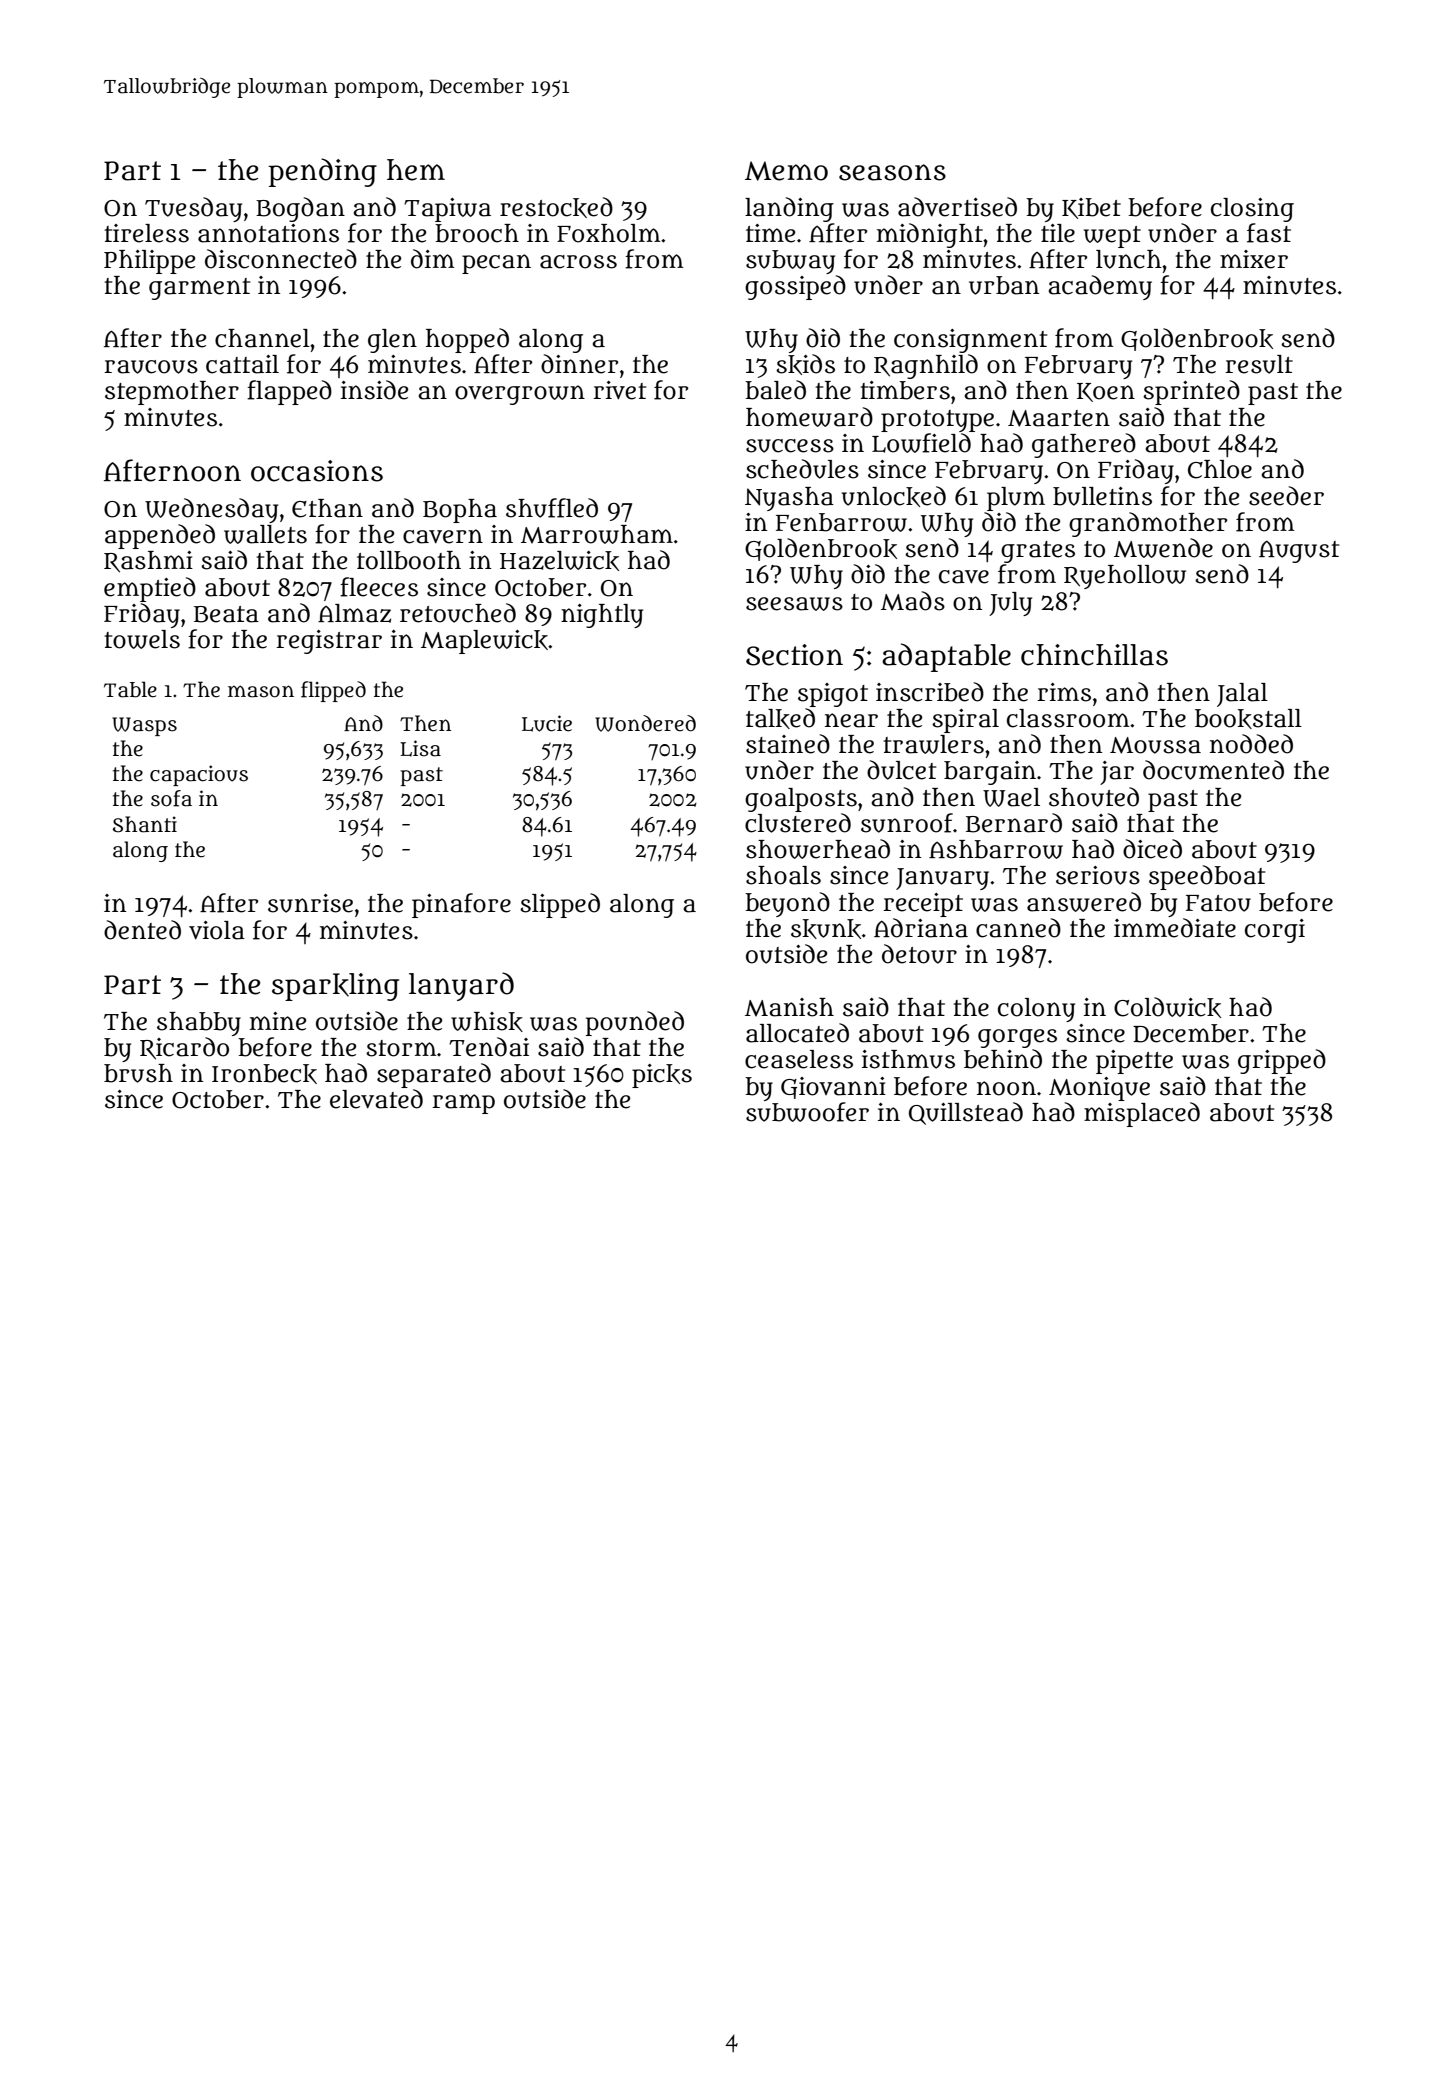 The height and width of the document is (2100, 1450). What do you see at coordinates (433, 259) in the document?
I see `dim` at bounding box center [433, 259].
